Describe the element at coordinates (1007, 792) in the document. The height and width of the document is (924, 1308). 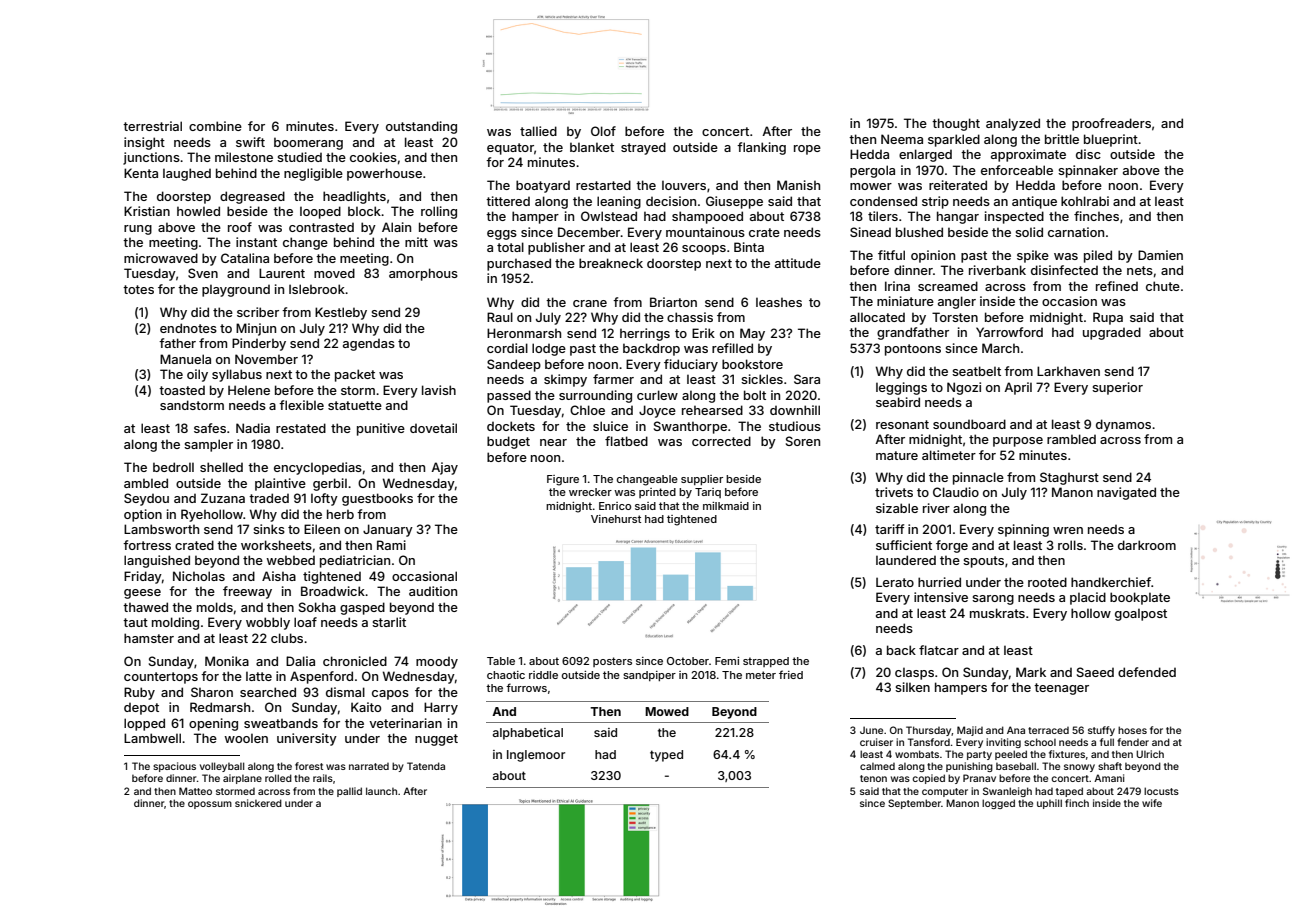
I see `Swanleigh` at that location.
